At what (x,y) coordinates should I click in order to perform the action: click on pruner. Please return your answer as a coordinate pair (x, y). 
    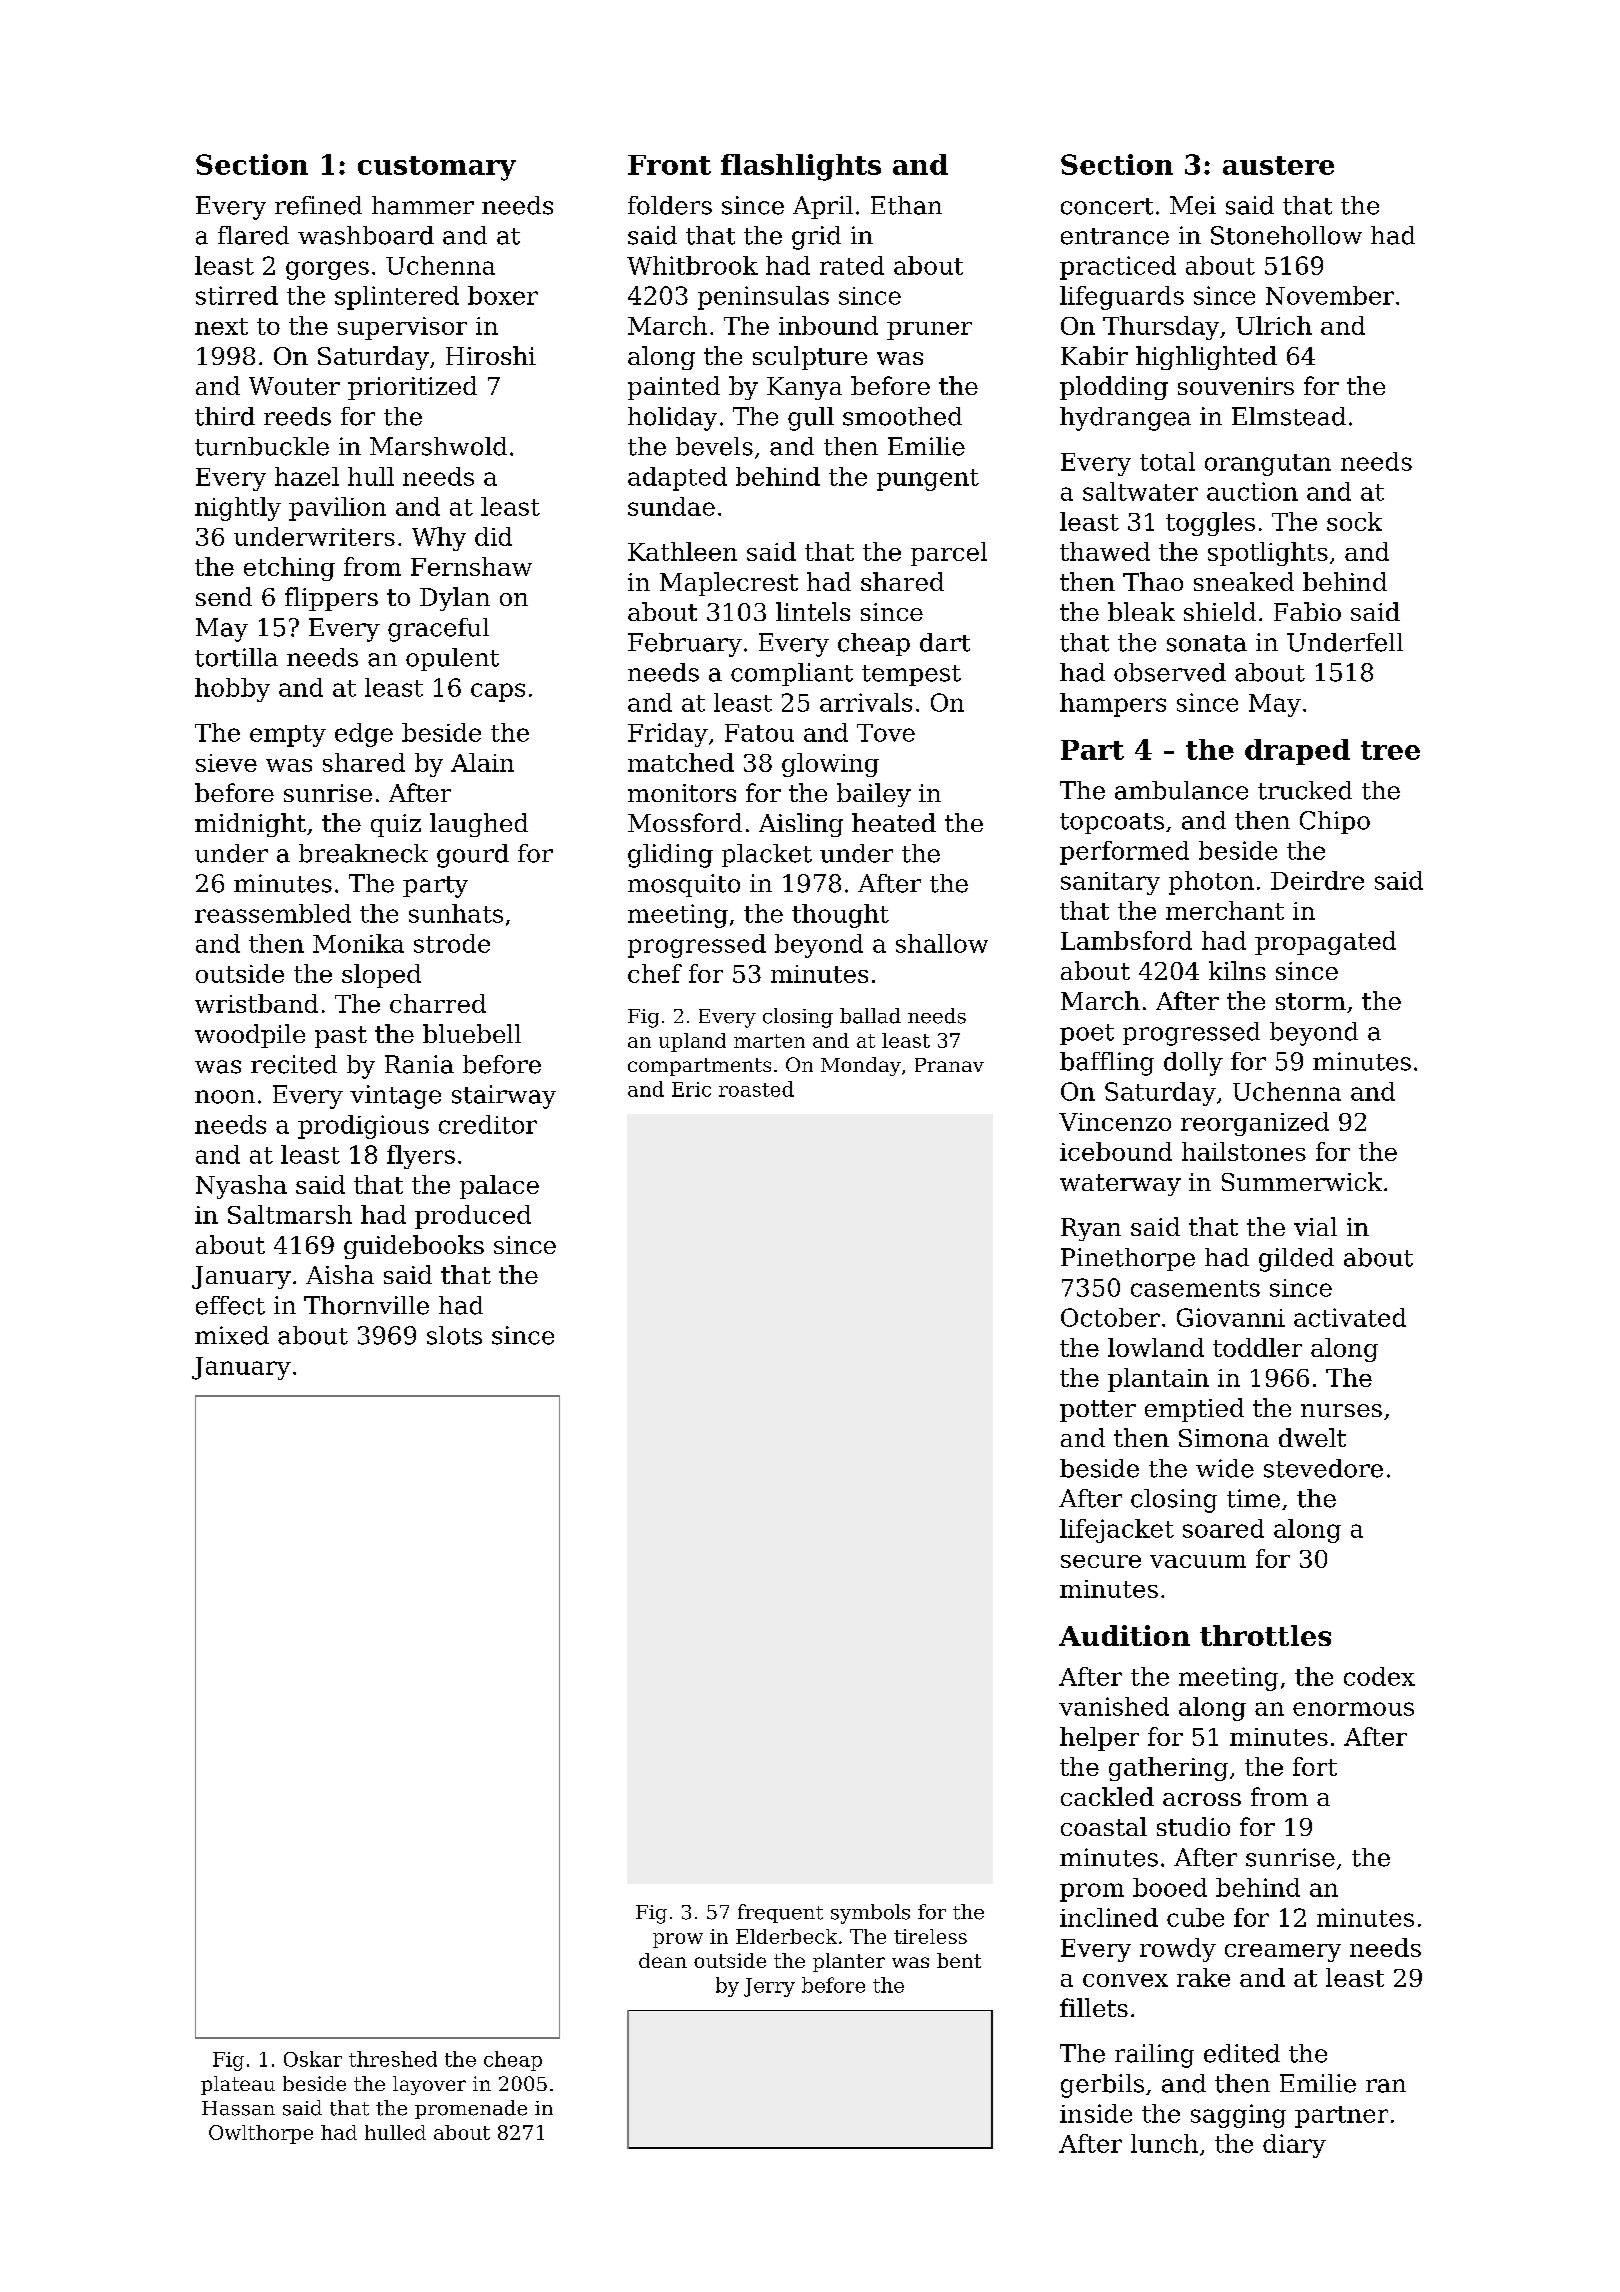
    Looking at the image, I should click on (929, 331).
